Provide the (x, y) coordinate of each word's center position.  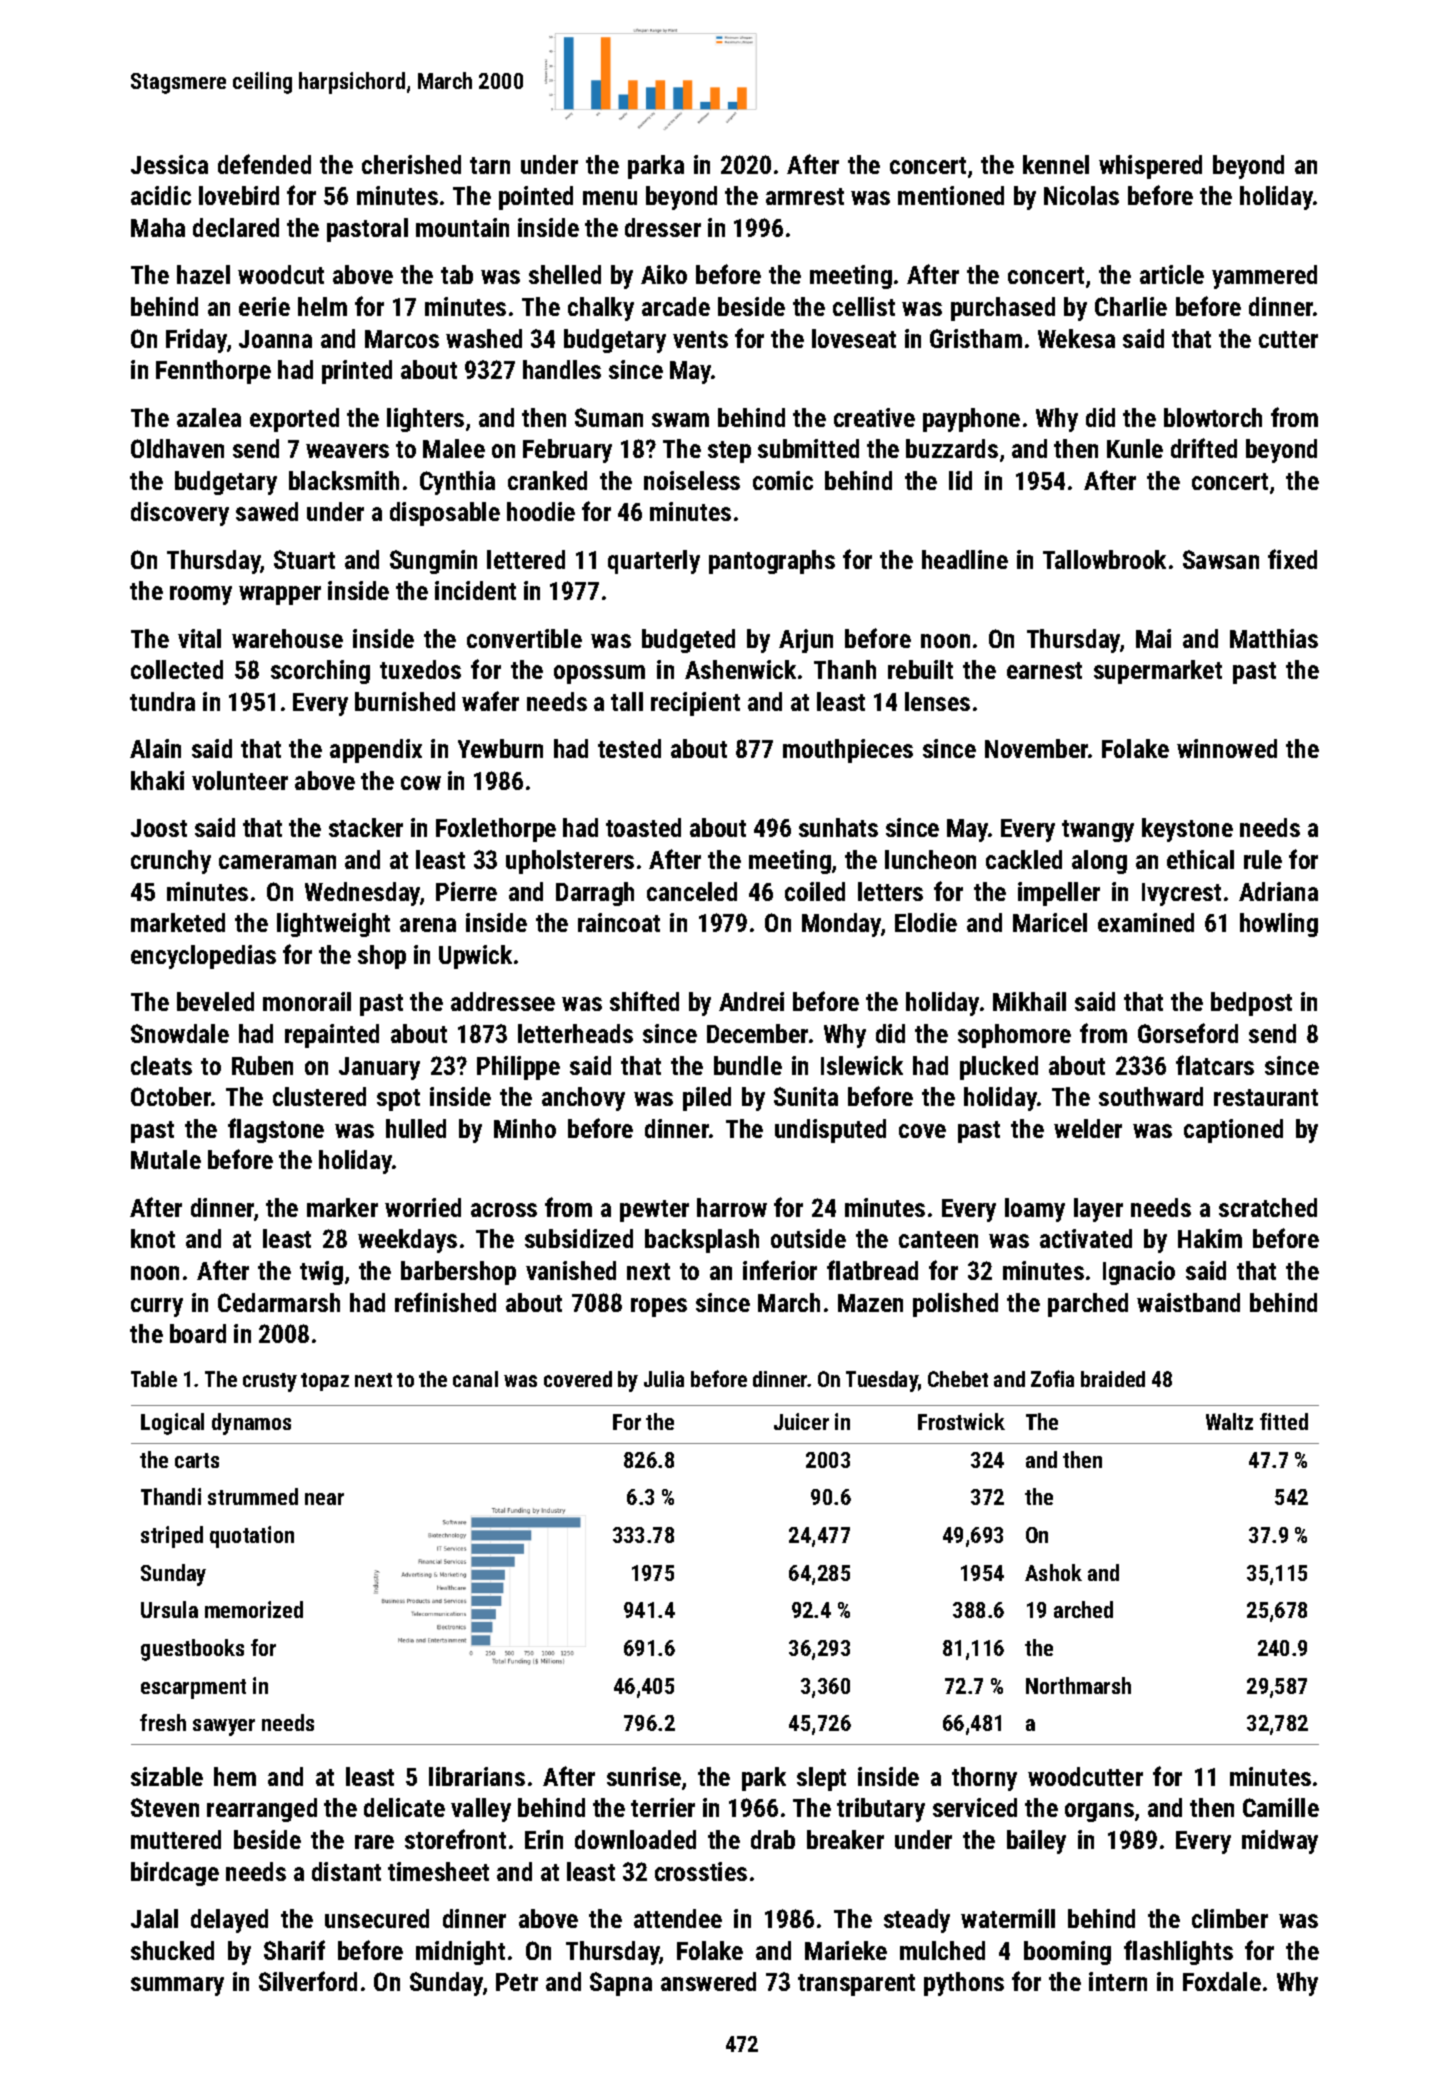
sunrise (644, 1776)
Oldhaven (177, 448)
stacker (366, 827)
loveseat (854, 338)
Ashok (1053, 1572)
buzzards (952, 448)
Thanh (845, 669)
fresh (163, 1722)
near (324, 1499)
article (1172, 274)
